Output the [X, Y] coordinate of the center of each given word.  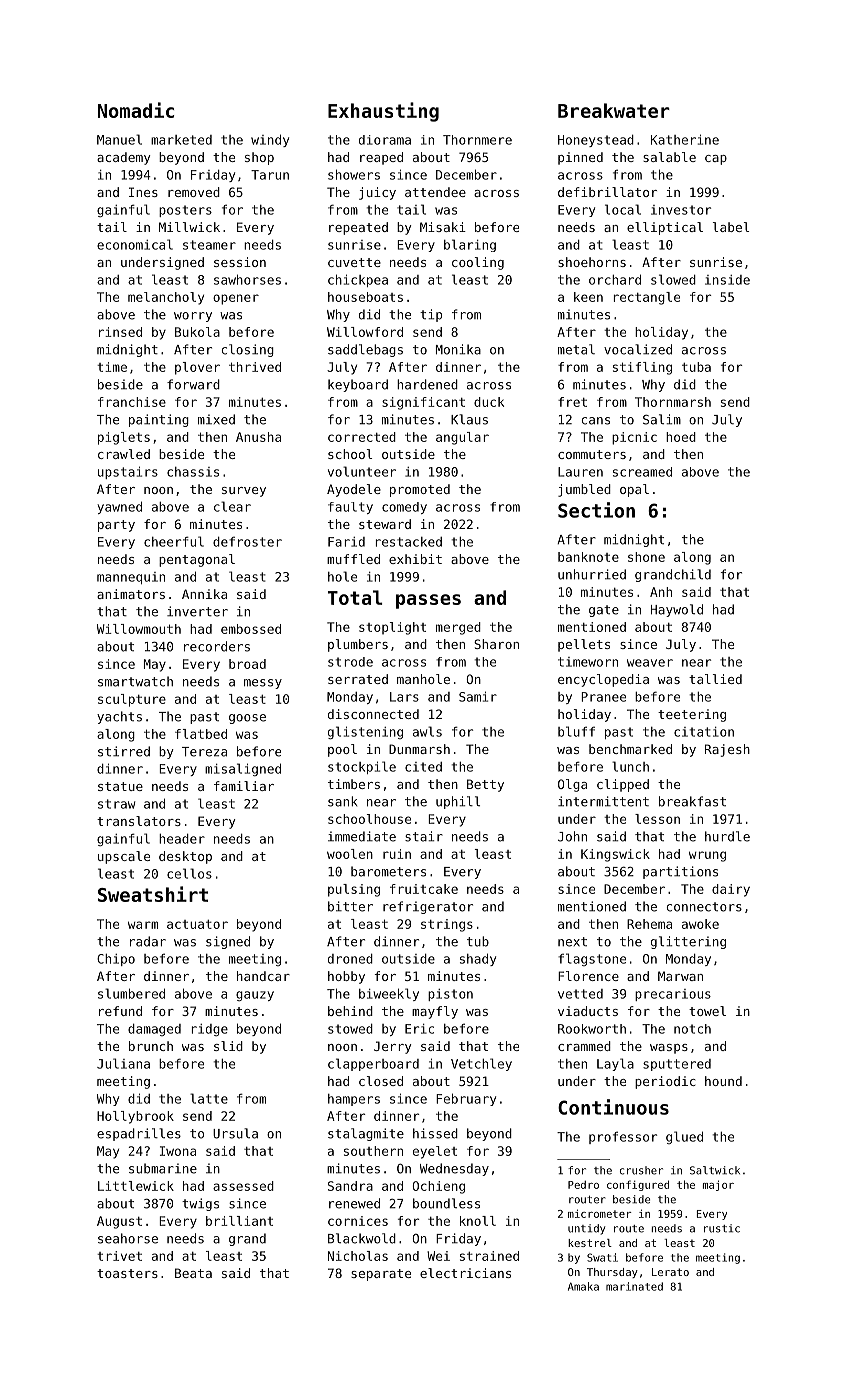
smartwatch [135, 681]
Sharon [496, 644]
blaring [470, 245]
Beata [193, 1273]
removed [194, 192]
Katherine [685, 139]
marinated [634, 1286]
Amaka [583, 1286]
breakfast [692, 801]
